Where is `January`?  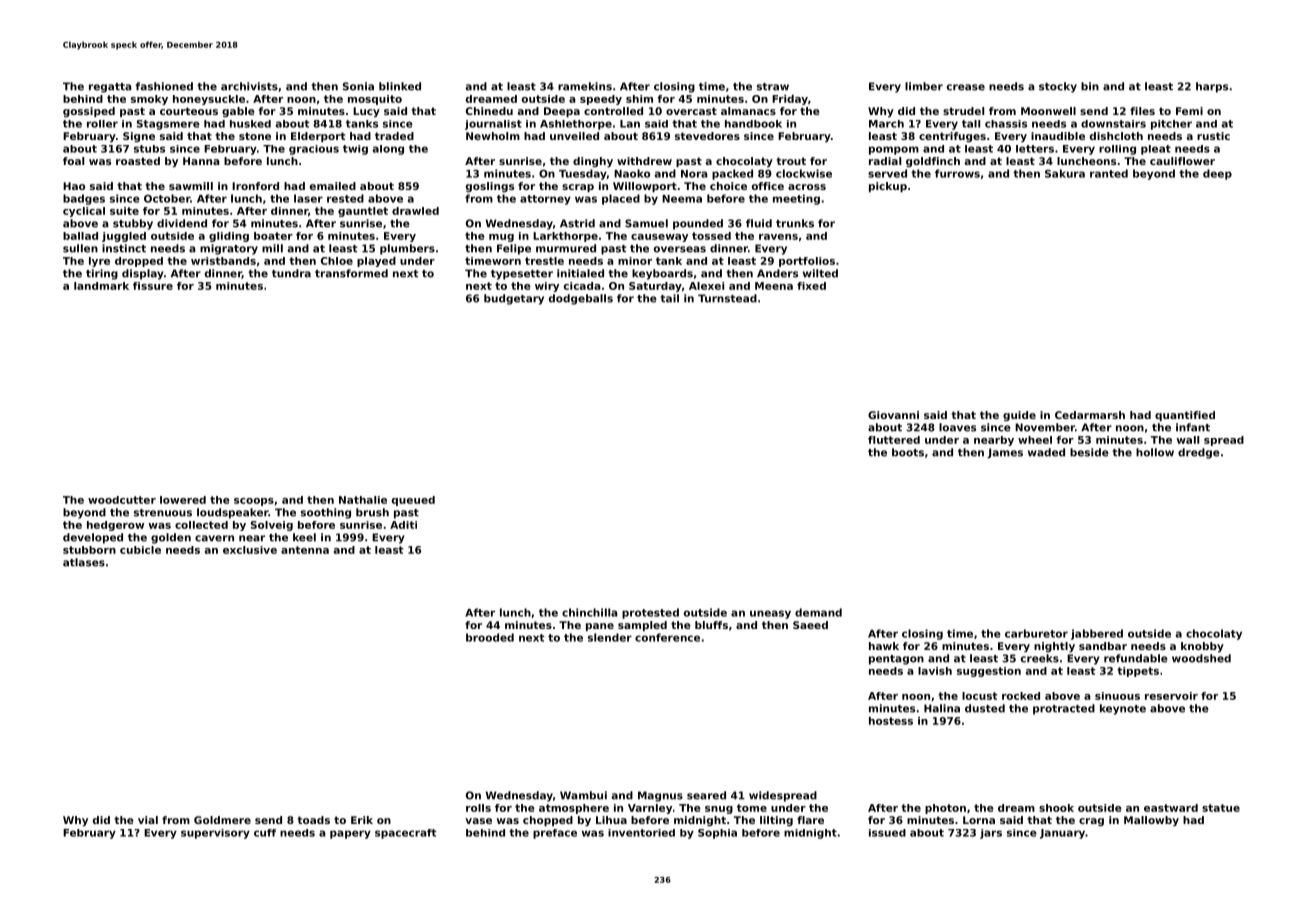
January is located at coordinates (1062, 834).
